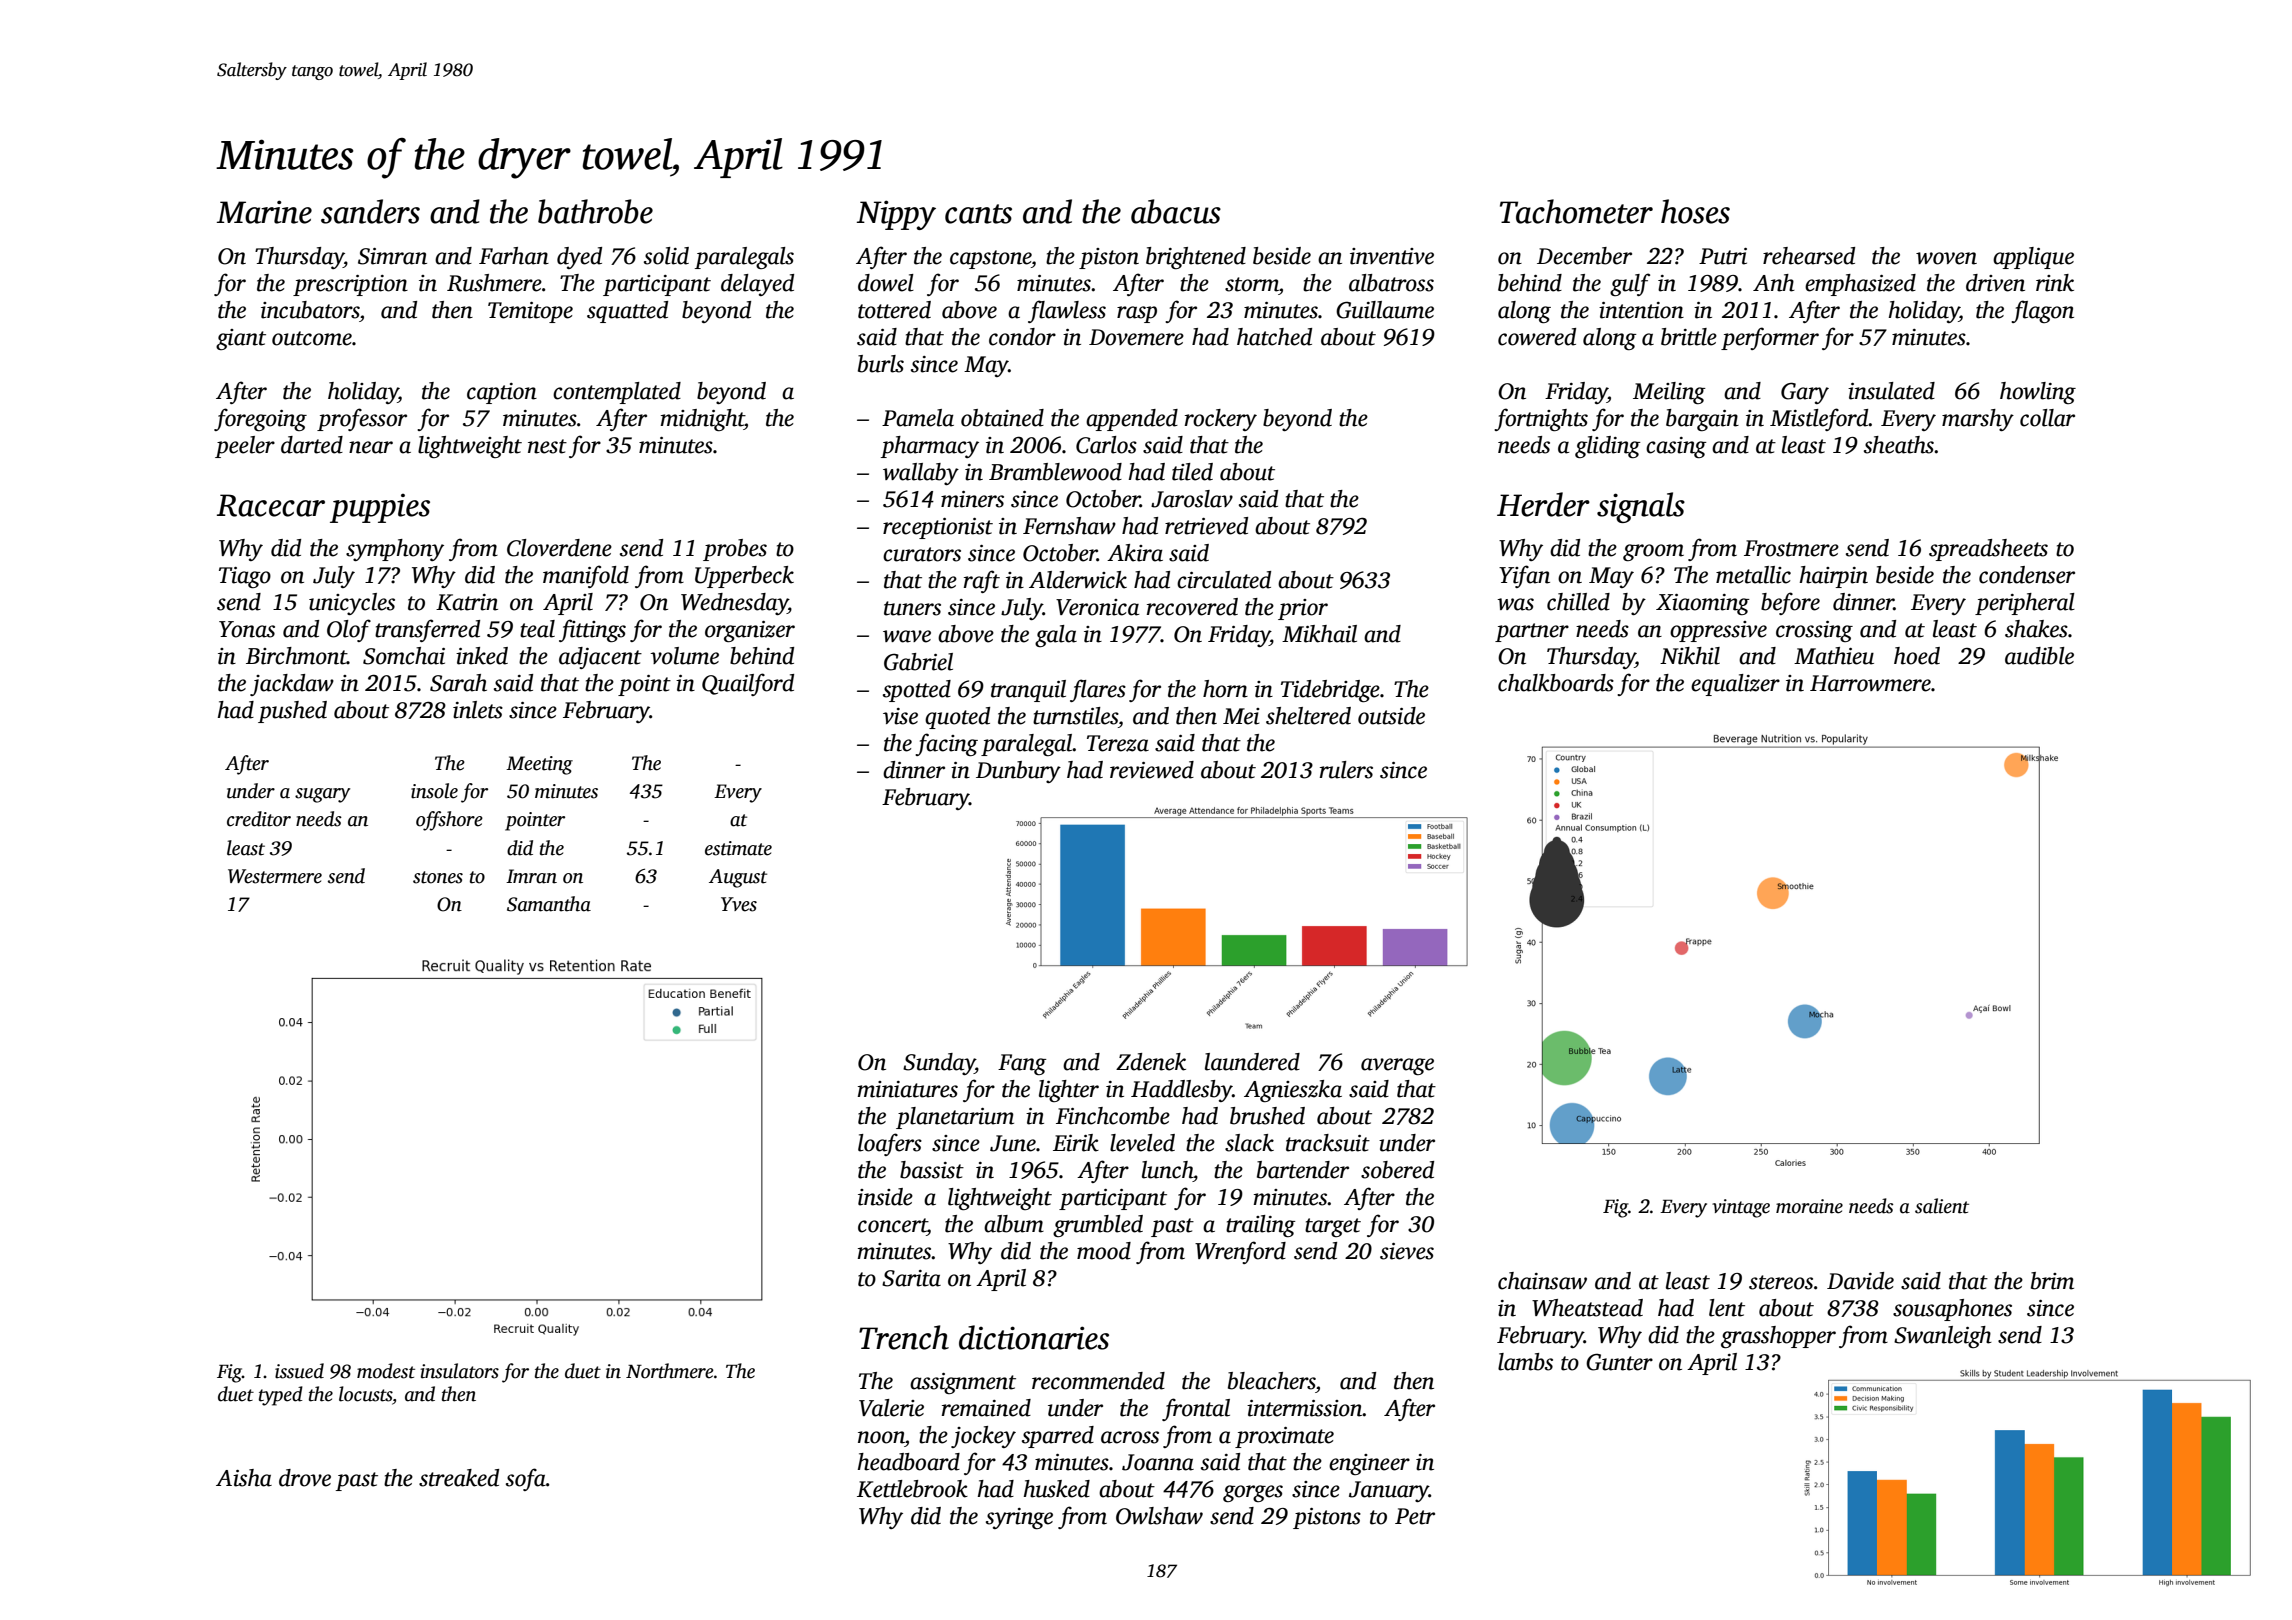 Image resolution: width=2292 pixels, height=1620 pixels. What do you see at coordinates (1192, 472) in the screenshot?
I see `tiled` at bounding box center [1192, 472].
